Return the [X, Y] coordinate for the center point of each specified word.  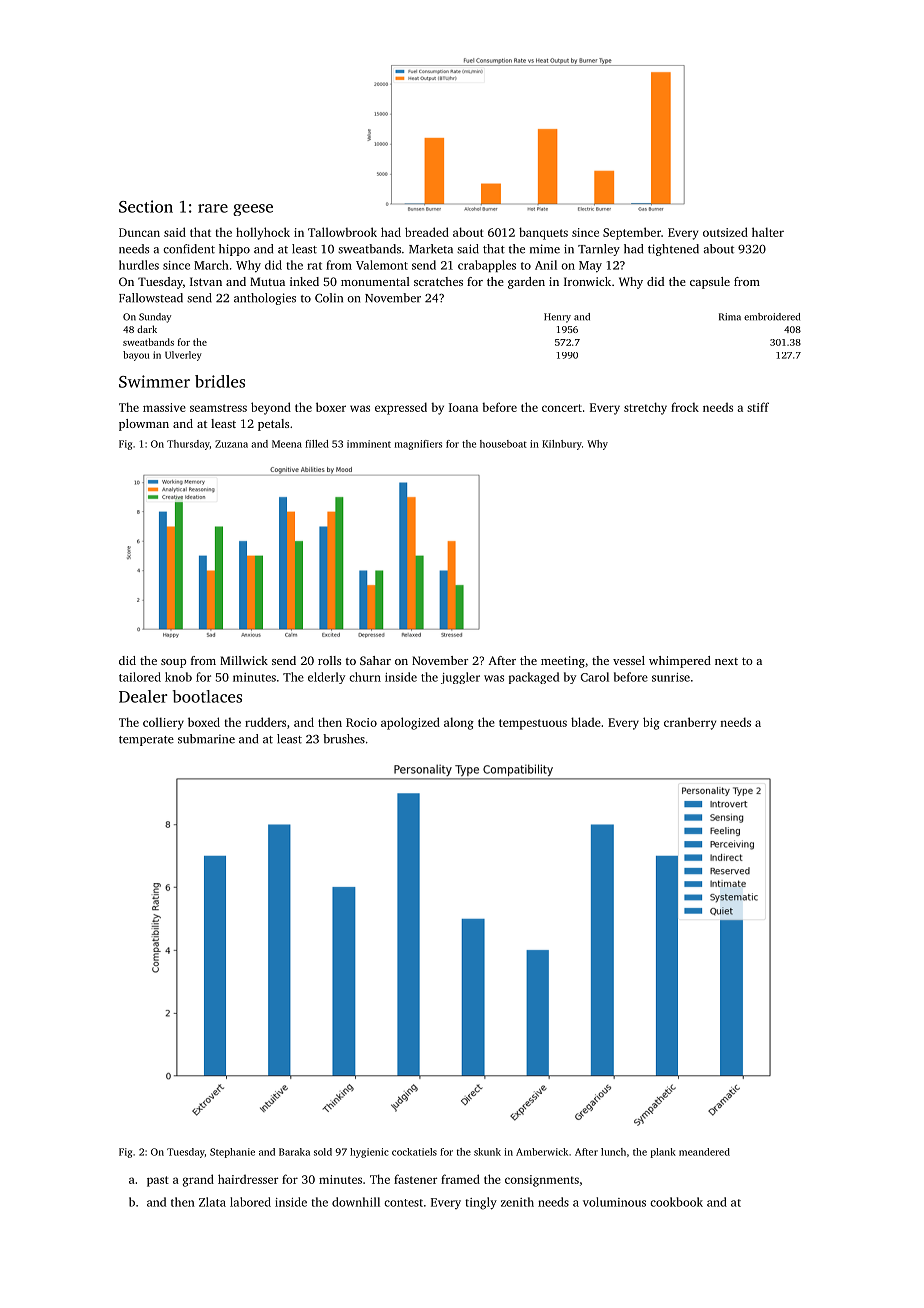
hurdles [139, 265]
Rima [730, 317]
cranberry [690, 723]
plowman [144, 425]
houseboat [503, 444]
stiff [758, 407]
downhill [356, 1202]
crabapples [487, 266]
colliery [163, 723]
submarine [206, 739]
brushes [344, 739]
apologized [410, 723]
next [726, 661]
